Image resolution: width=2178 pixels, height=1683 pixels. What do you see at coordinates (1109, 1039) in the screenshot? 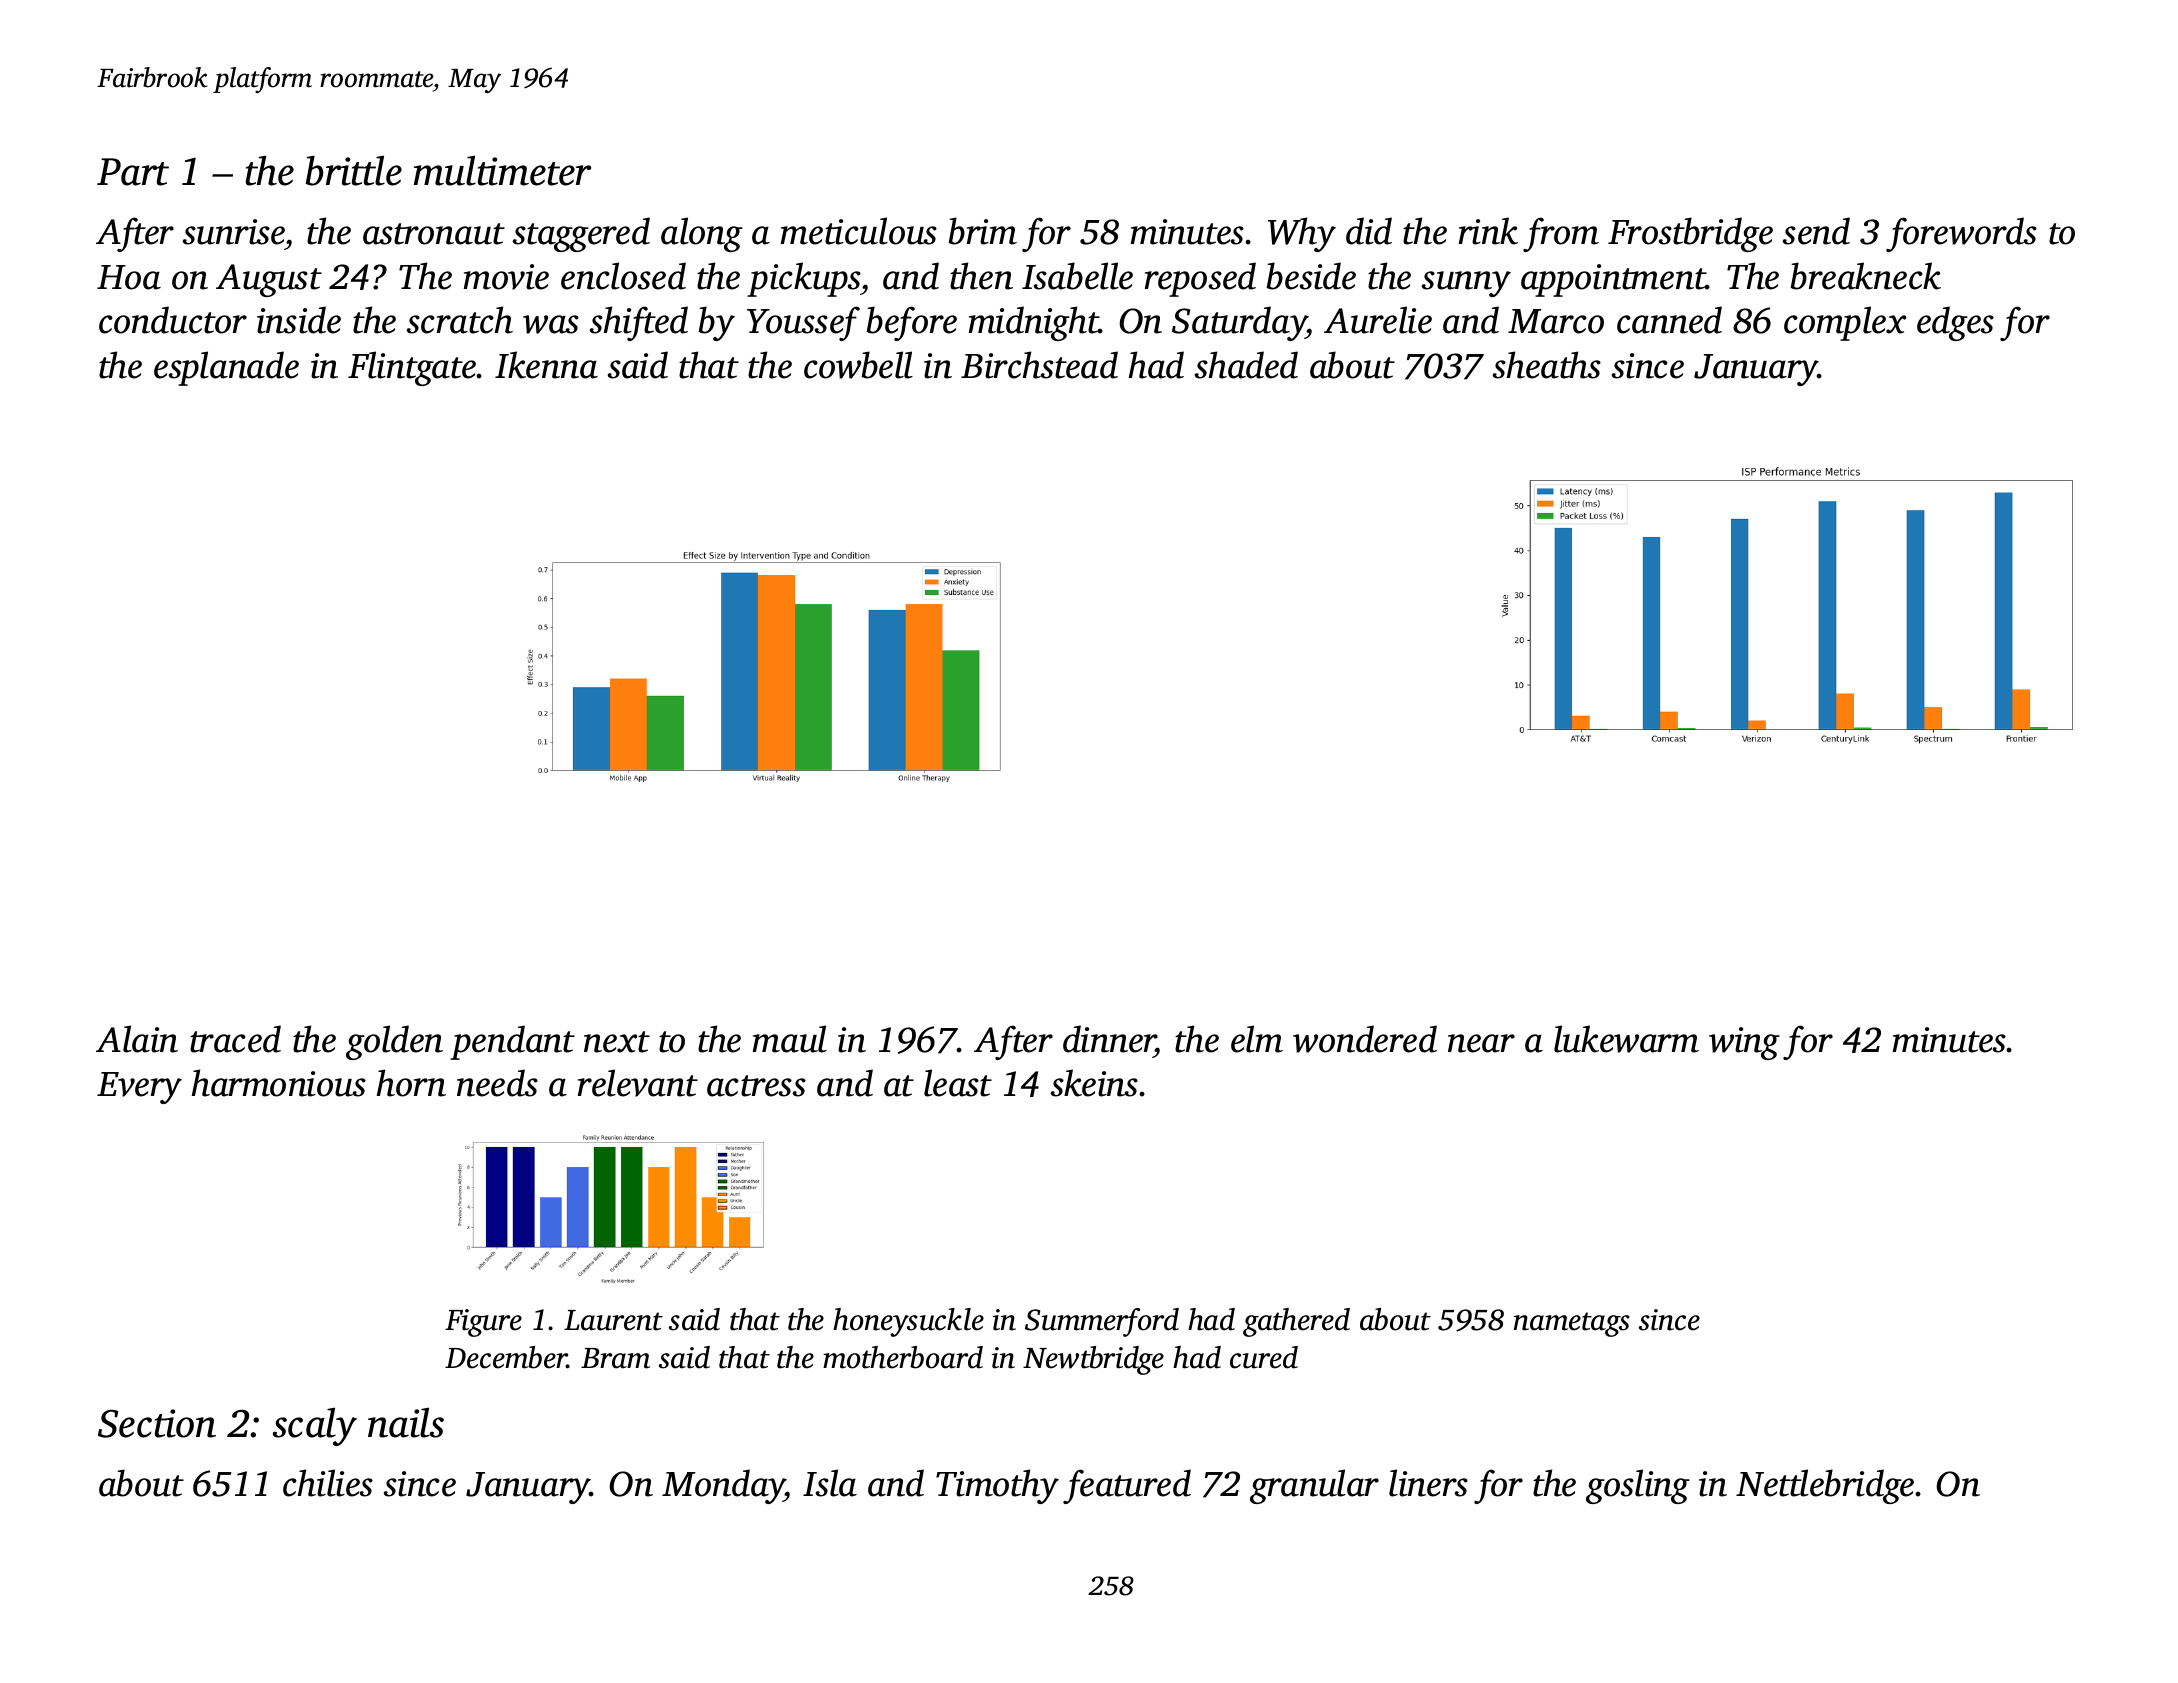
I see `dinner` at bounding box center [1109, 1039].
